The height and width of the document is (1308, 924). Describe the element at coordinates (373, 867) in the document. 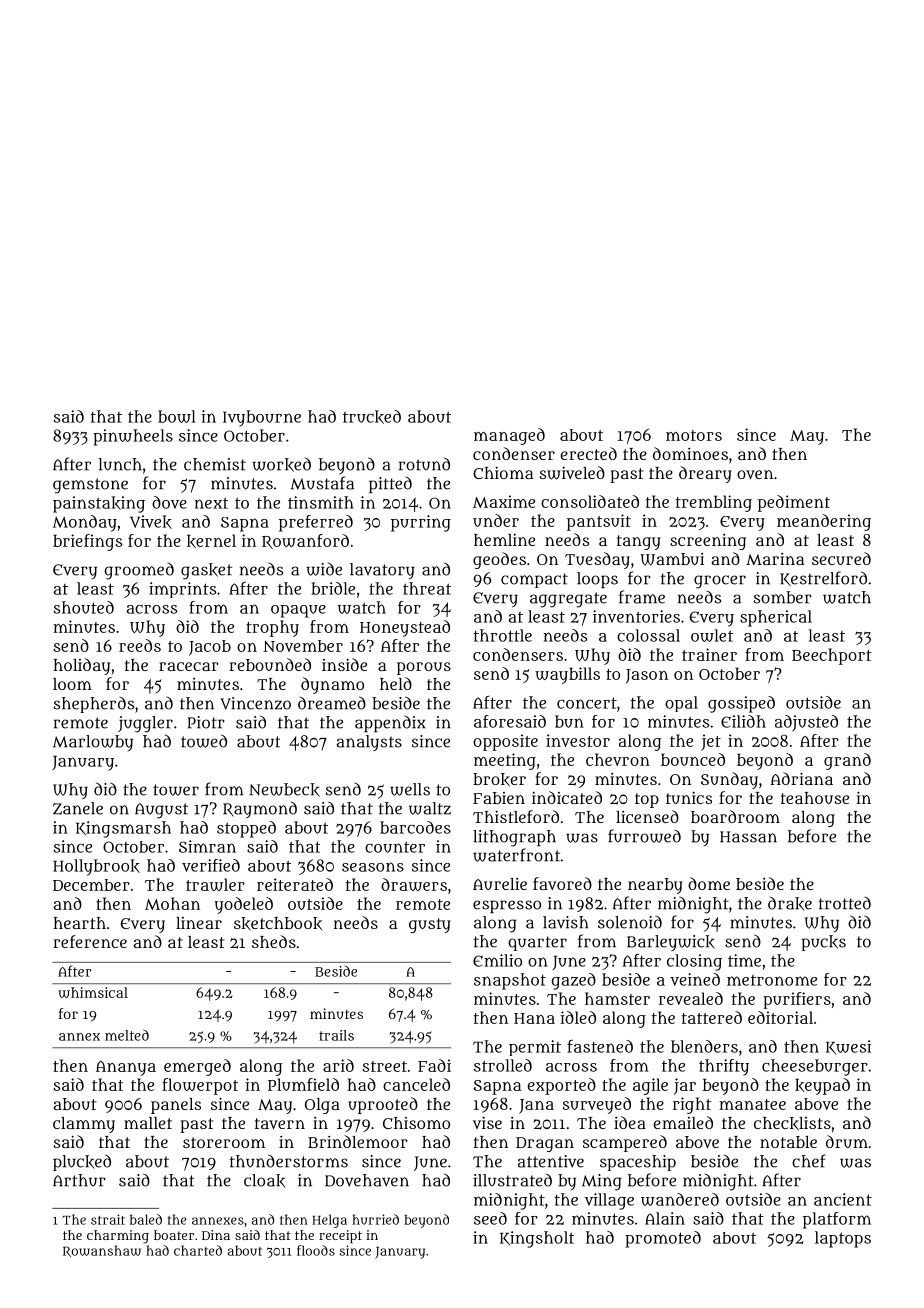

I see `seasons` at that location.
